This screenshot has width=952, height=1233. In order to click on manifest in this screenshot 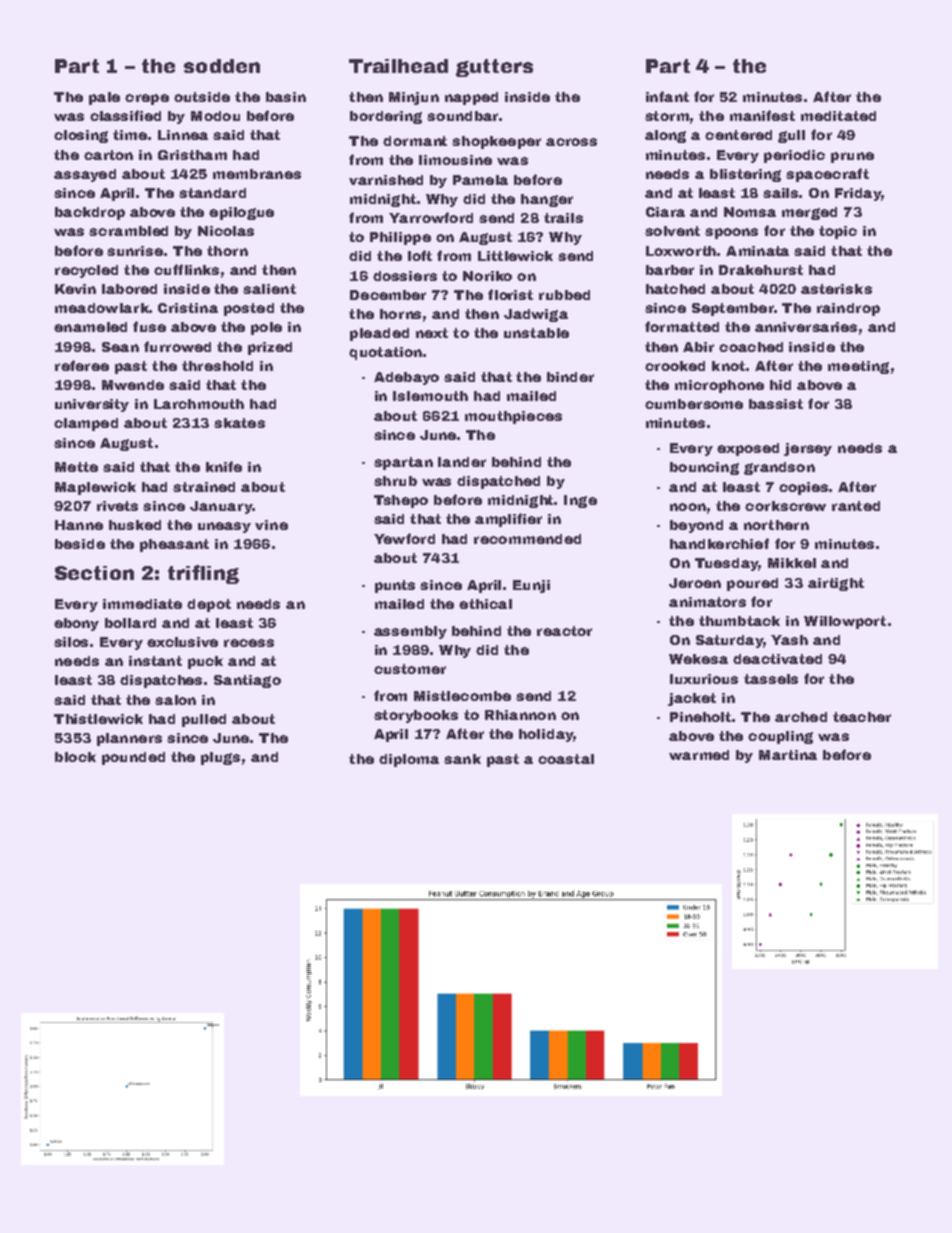, I will do `click(762, 115)`.
